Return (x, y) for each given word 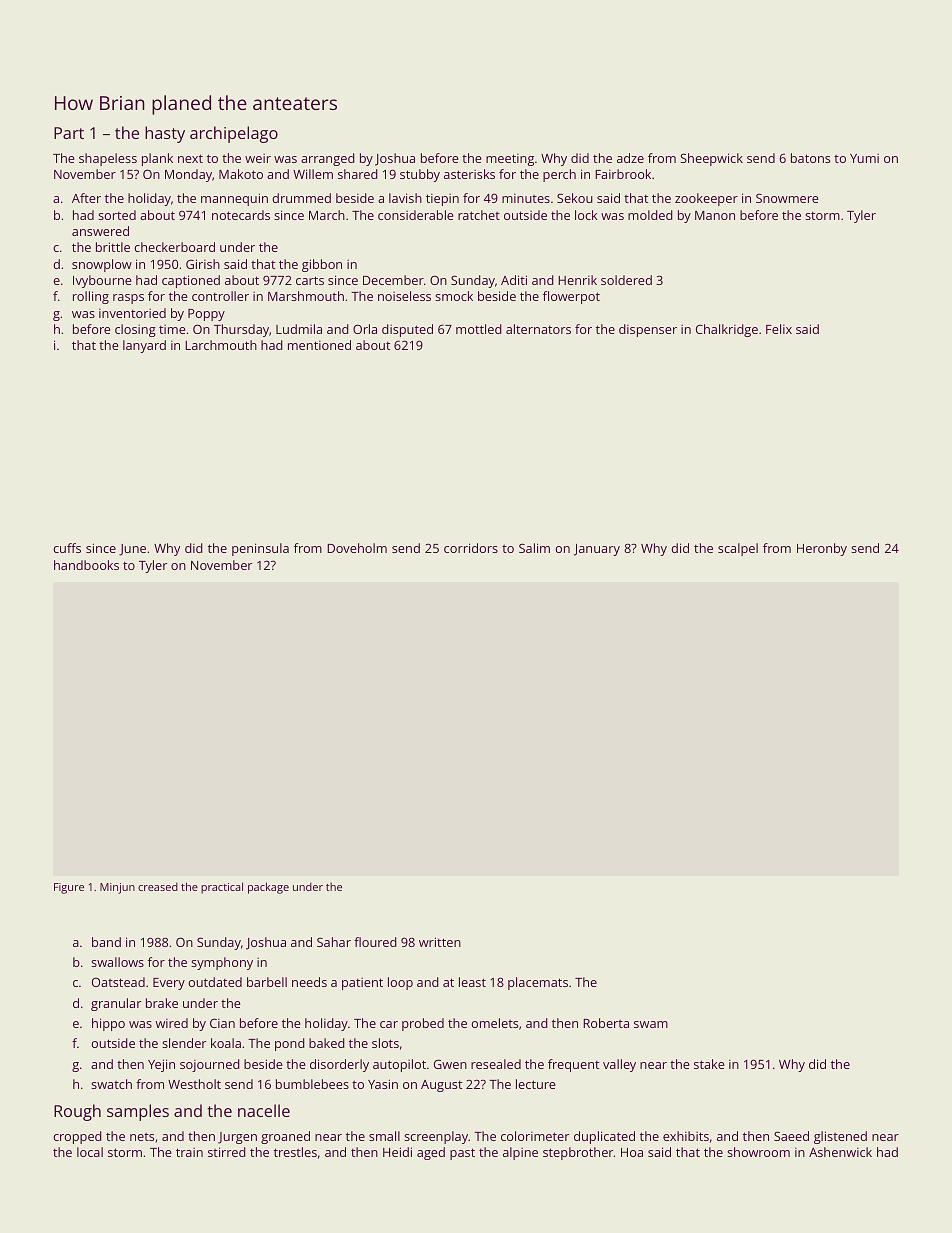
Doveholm (357, 548)
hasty (165, 134)
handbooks (86, 565)
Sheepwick (711, 159)
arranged (328, 159)
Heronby (822, 549)
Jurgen (237, 1138)
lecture (535, 1084)
